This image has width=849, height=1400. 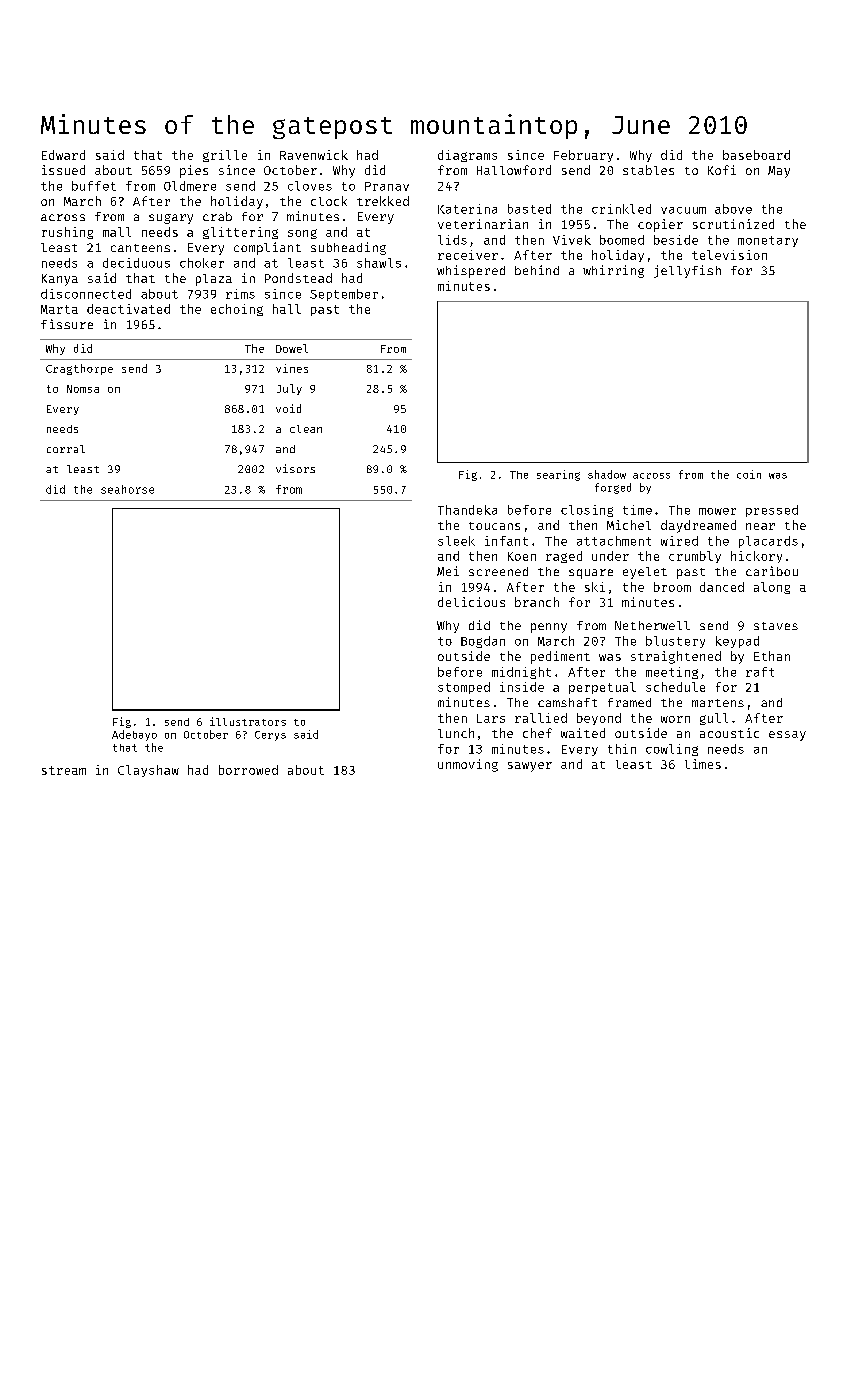 What do you see at coordinates (225, 156) in the image?
I see `grille` at bounding box center [225, 156].
